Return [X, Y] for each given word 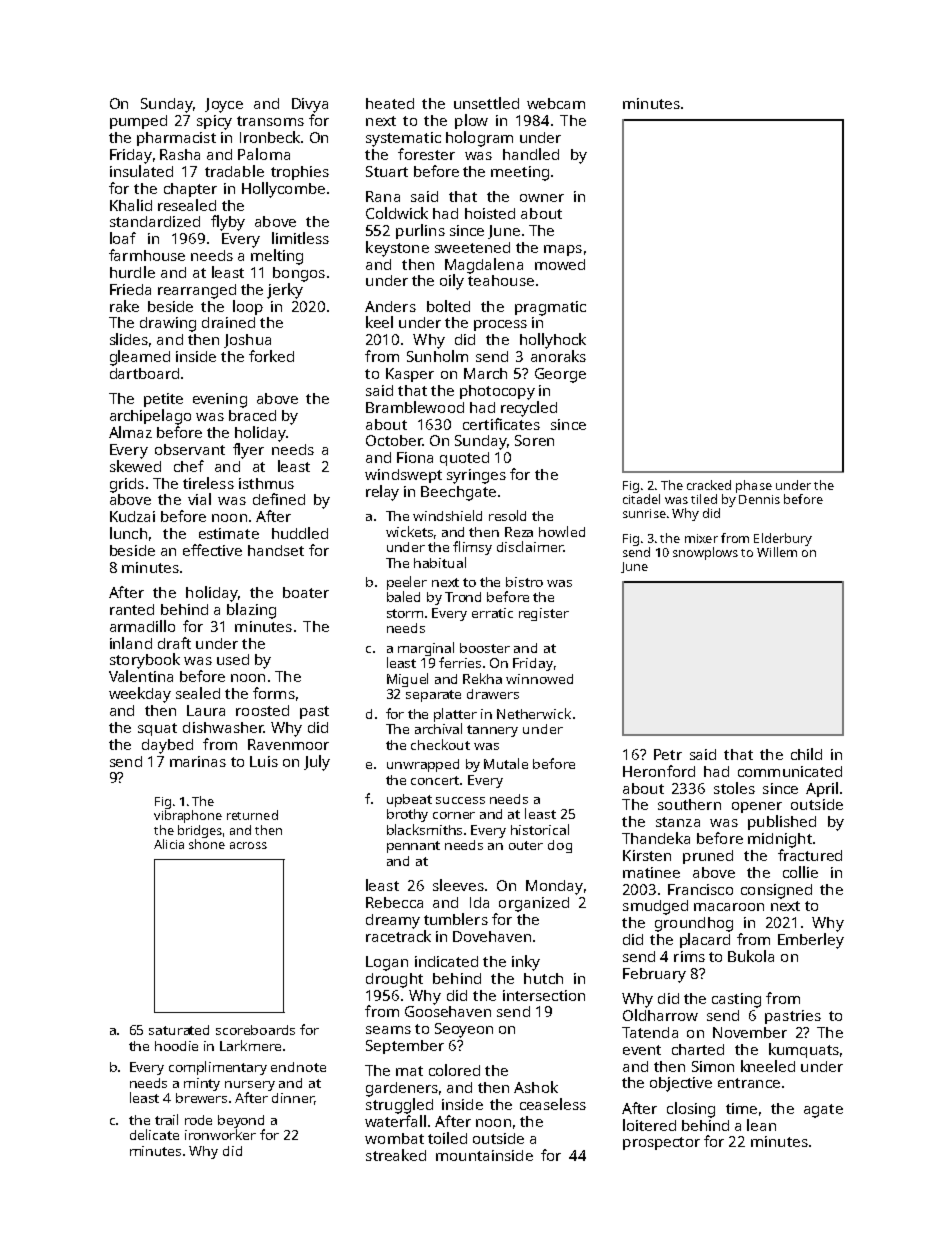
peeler [407, 583]
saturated [179, 1030]
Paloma [264, 154]
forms [274, 693]
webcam [556, 103]
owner [542, 198]
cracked [709, 485]
